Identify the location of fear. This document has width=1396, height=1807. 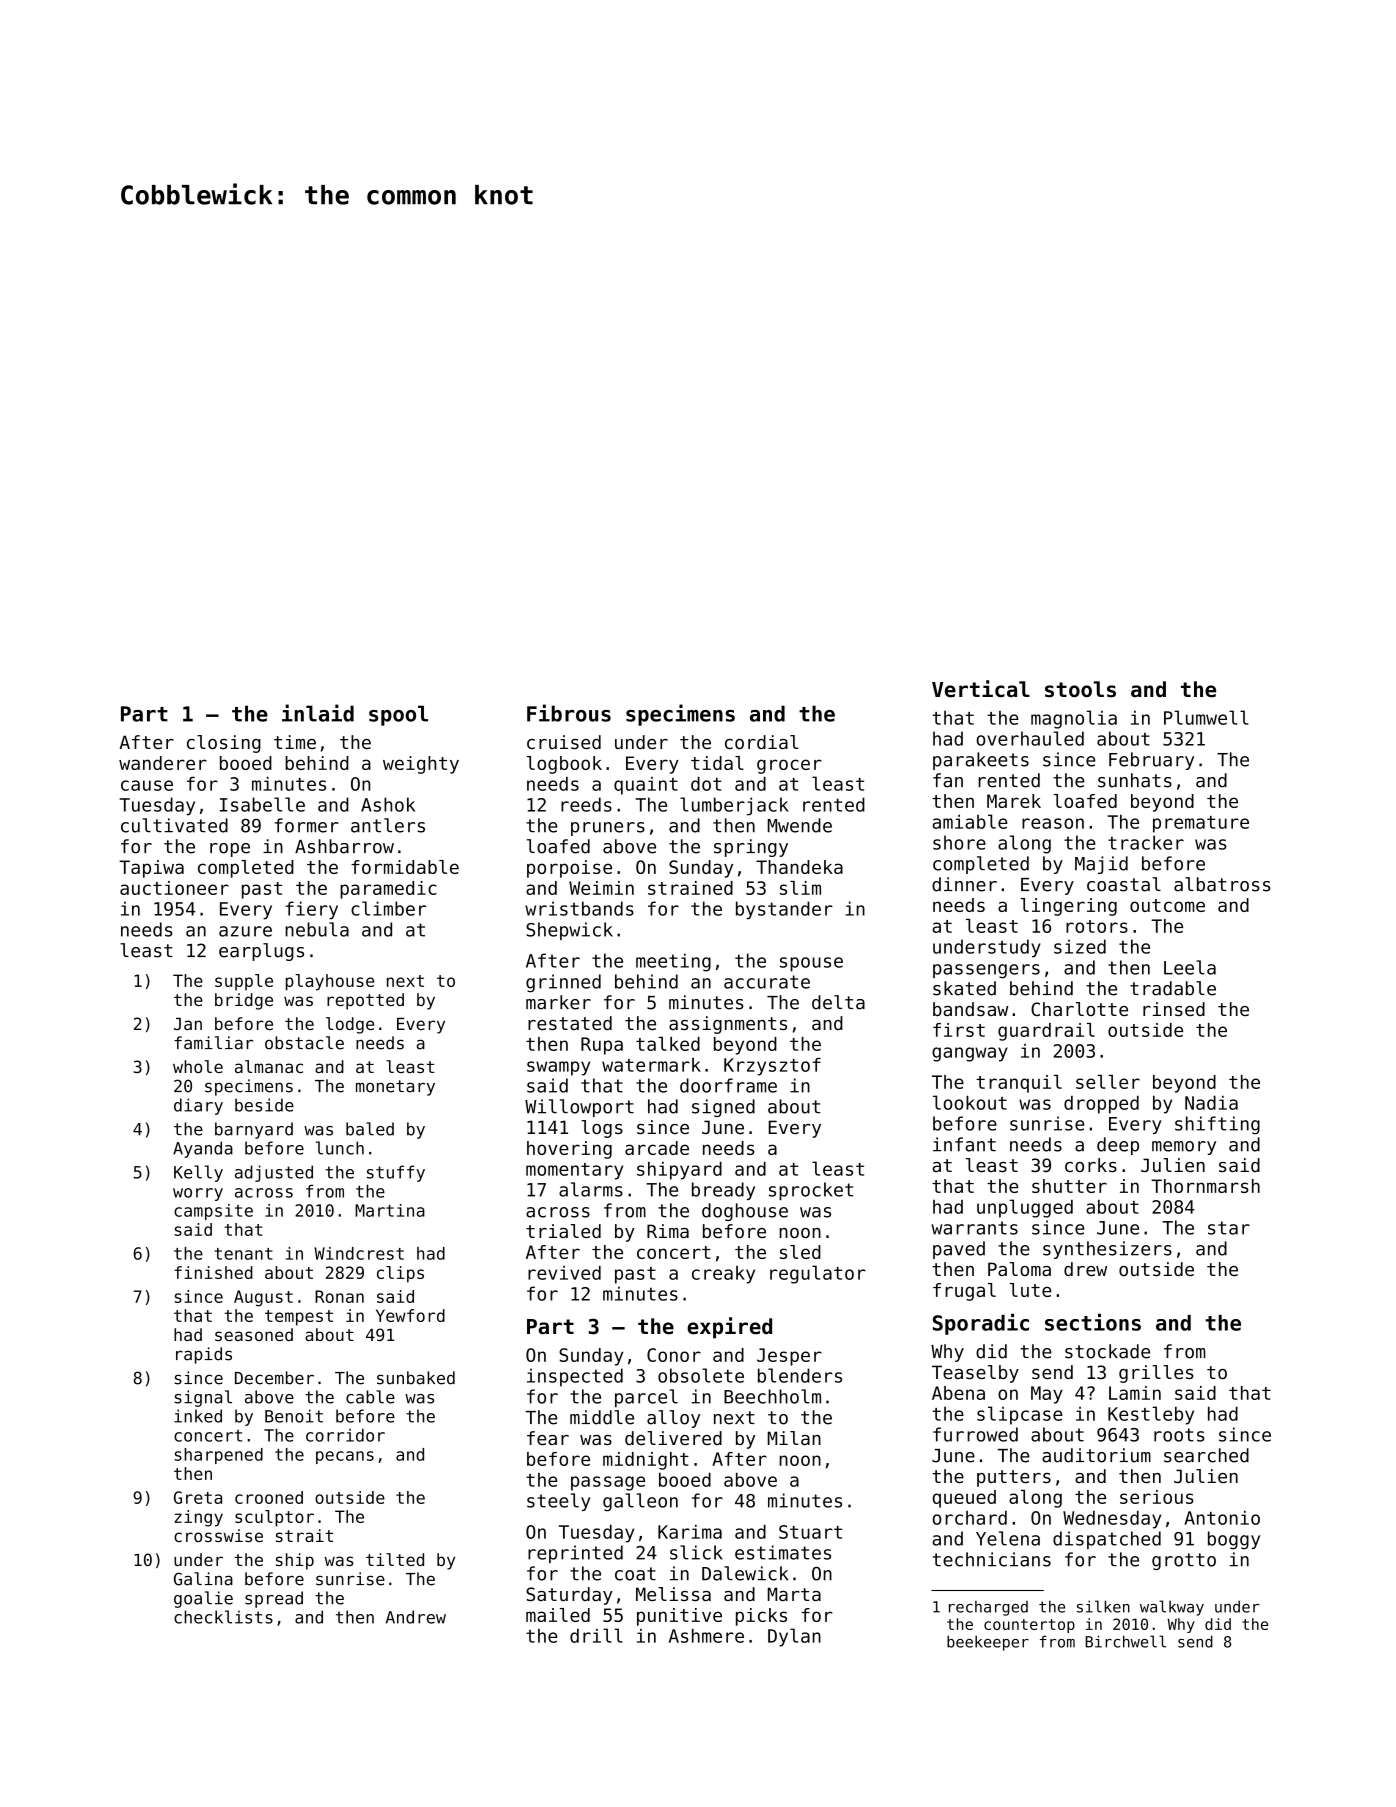
(548, 1438).
